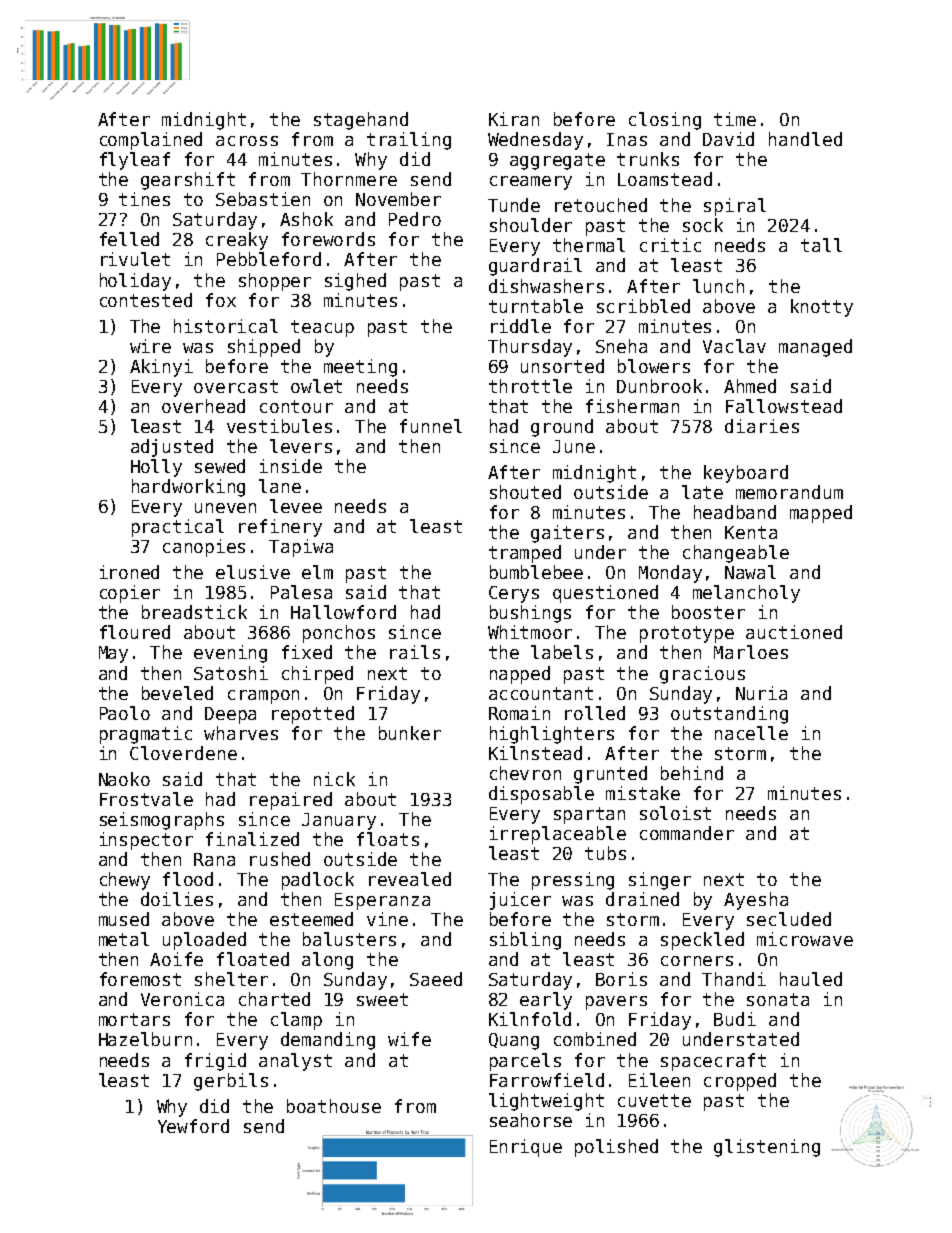 Image resolution: width=952 pixels, height=1233 pixels. What do you see at coordinates (146, 735) in the screenshot?
I see `pragmatic` at bounding box center [146, 735].
